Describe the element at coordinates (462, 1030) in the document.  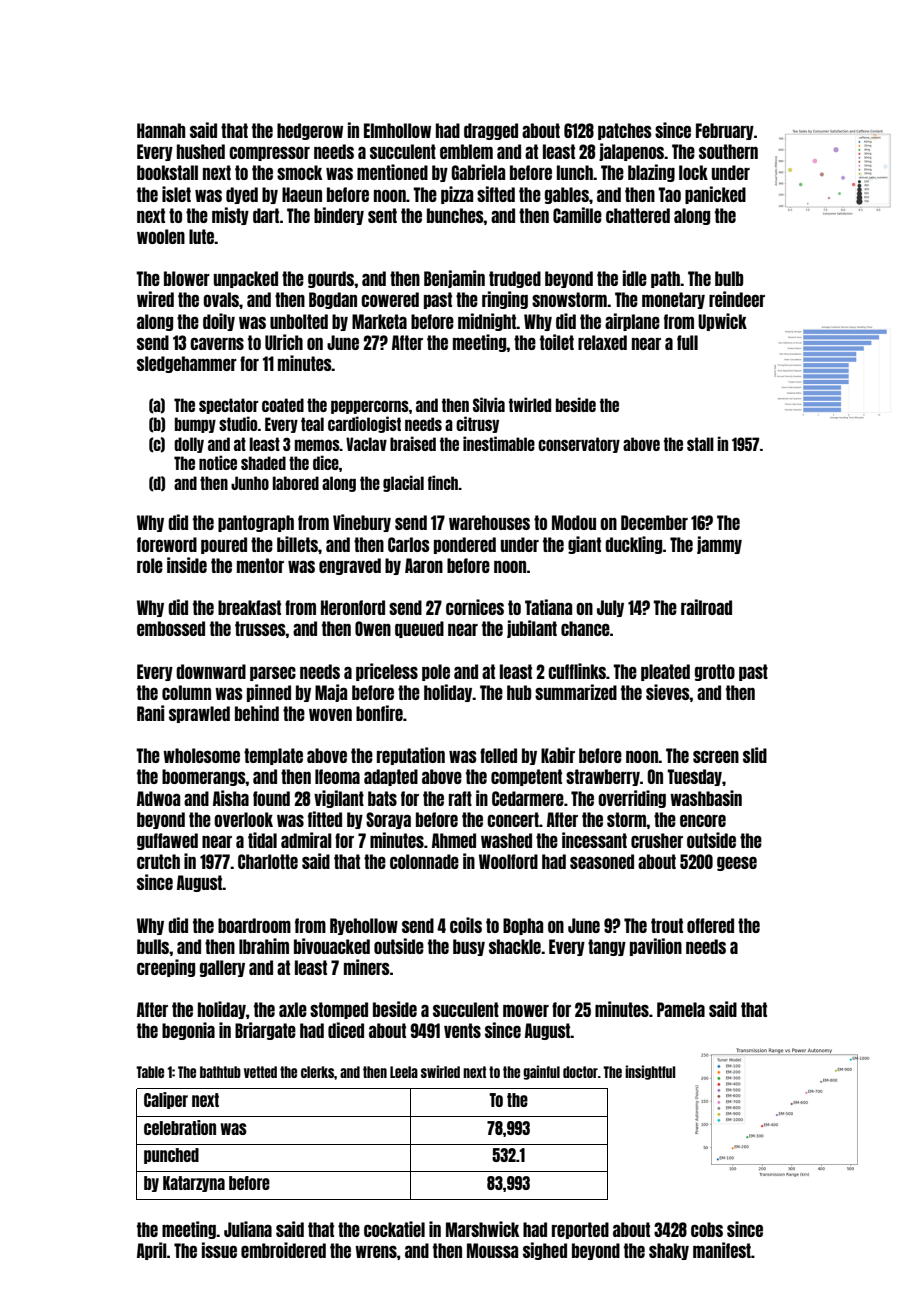
I see `vents` at that location.
